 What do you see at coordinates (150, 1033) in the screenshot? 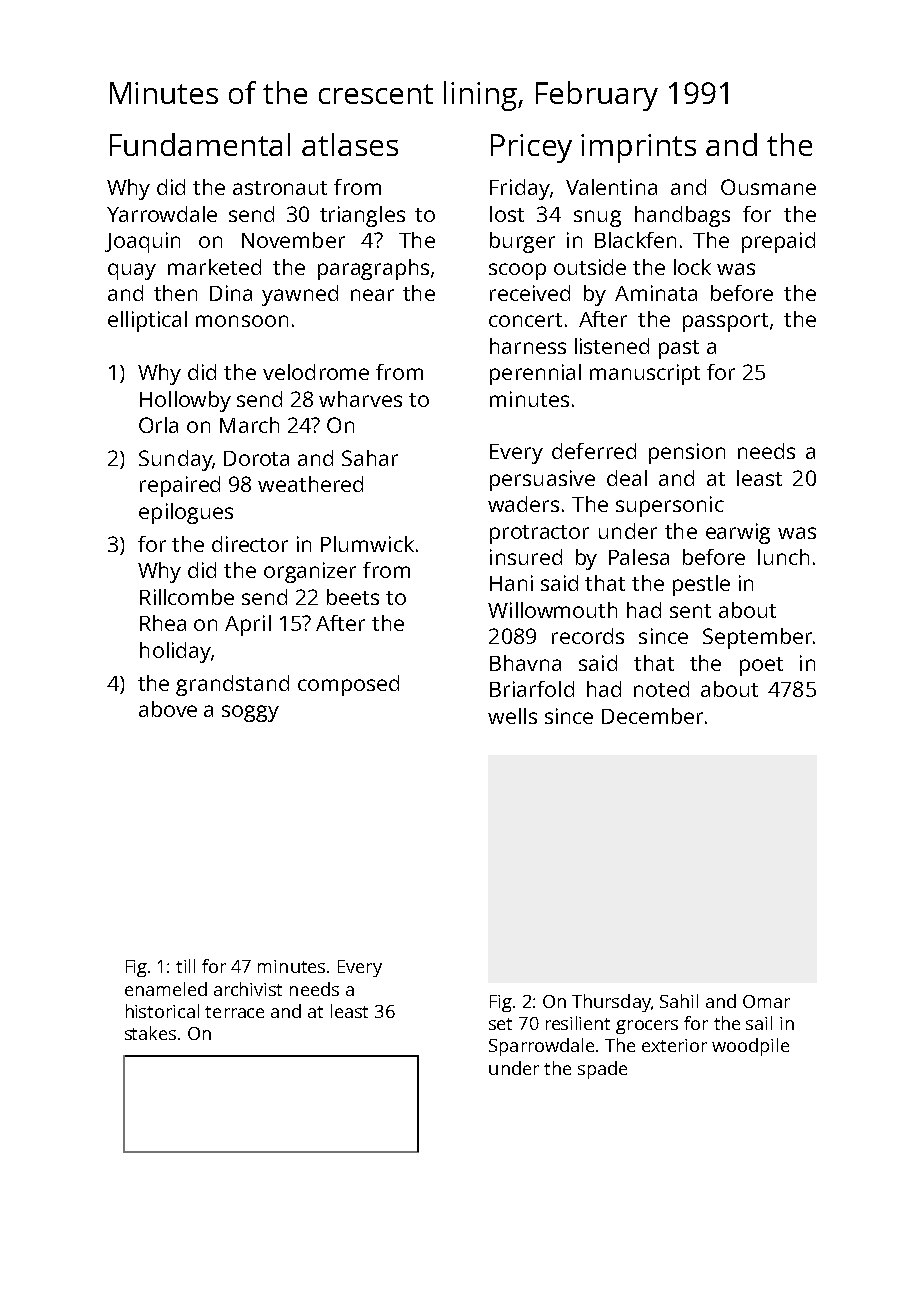
I see `stakes` at bounding box center [150, 1033].
